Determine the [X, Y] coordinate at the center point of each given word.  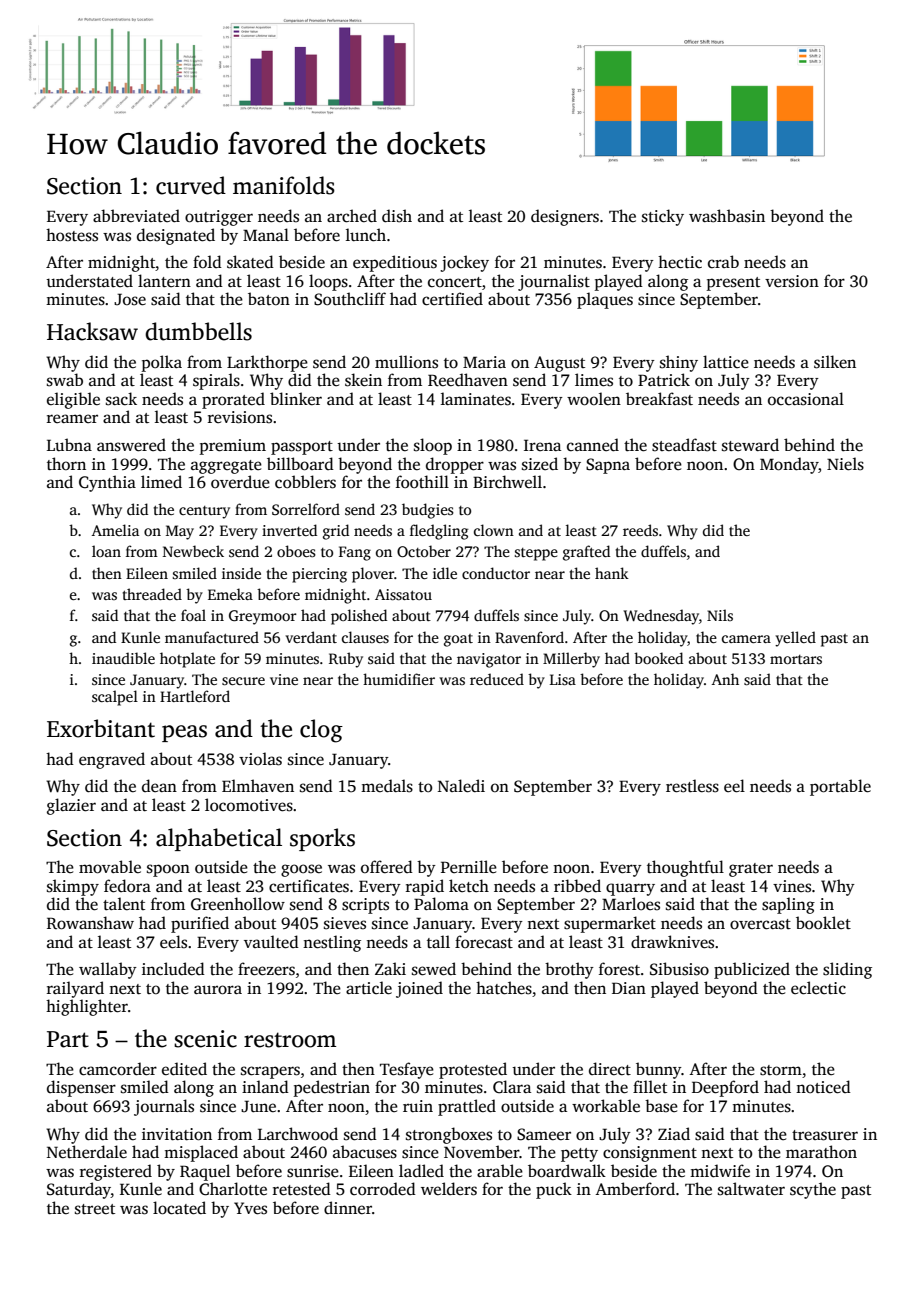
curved [191, 185]
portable [840, 787]
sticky [663, 217]
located [179, 1208]
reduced [497, 679]
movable [110, 867]
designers [565, 217]
